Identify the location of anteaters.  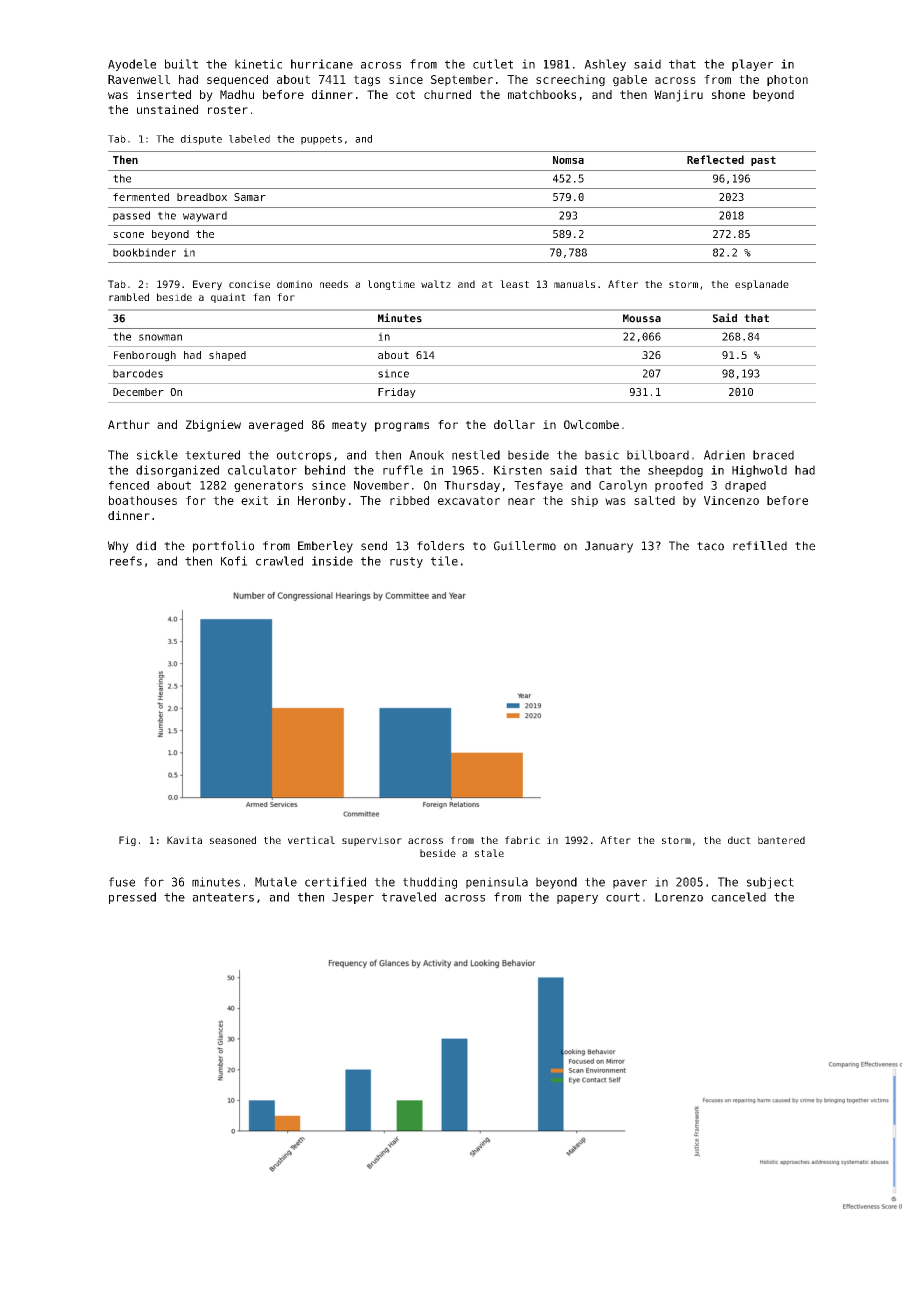
(223, 897).
